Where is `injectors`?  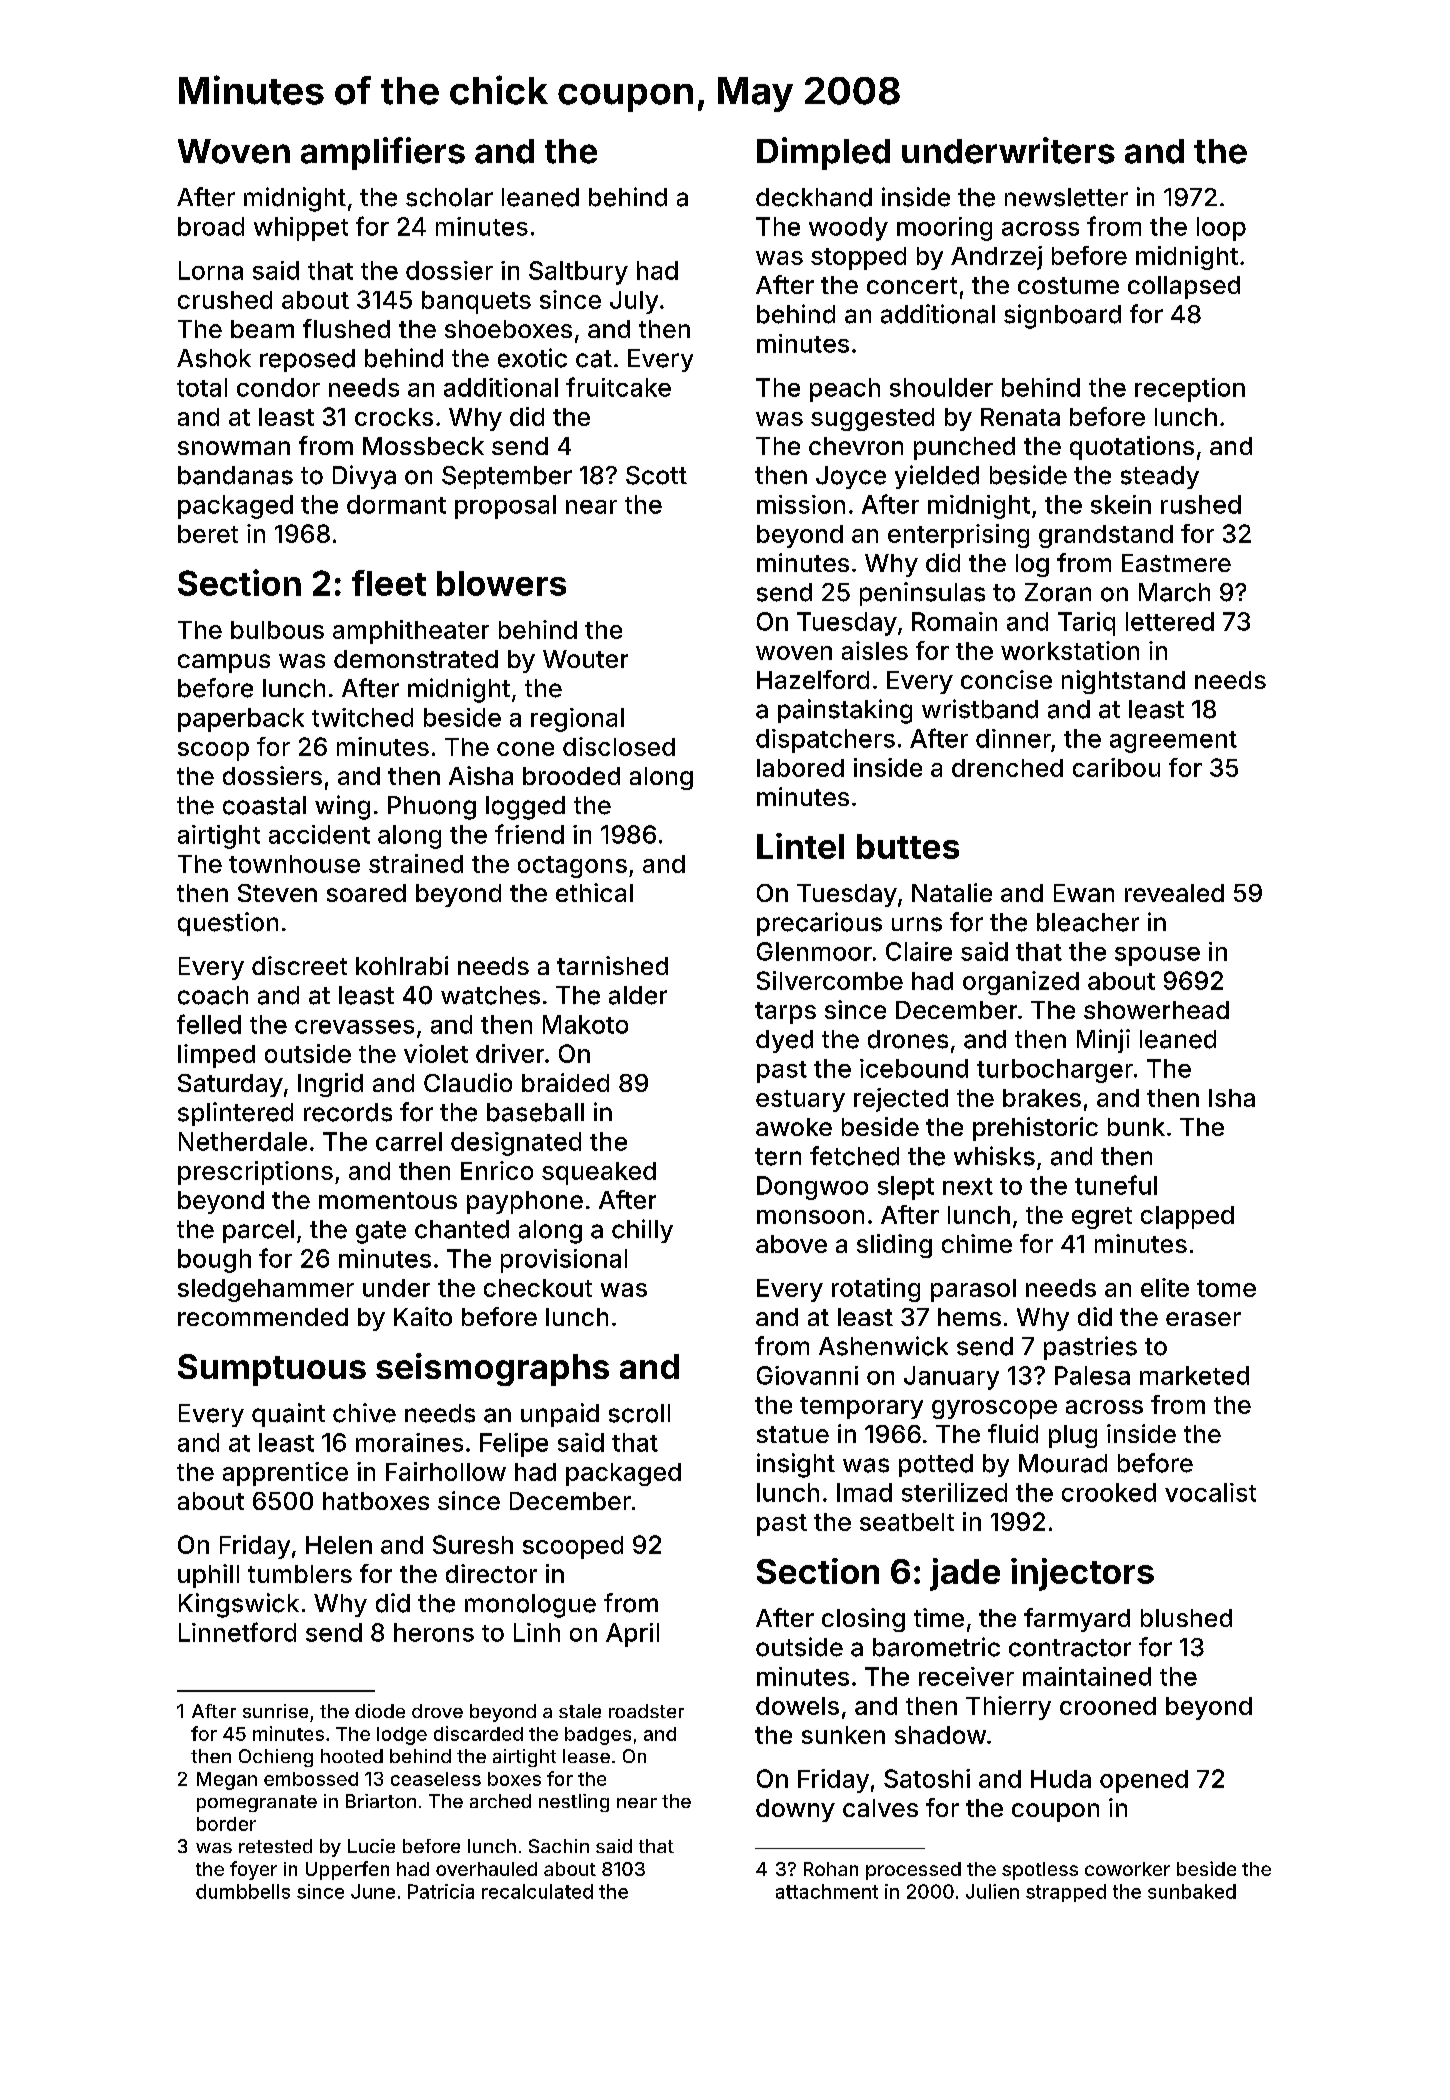 injectors is located at coordinates (1082, 1574).
